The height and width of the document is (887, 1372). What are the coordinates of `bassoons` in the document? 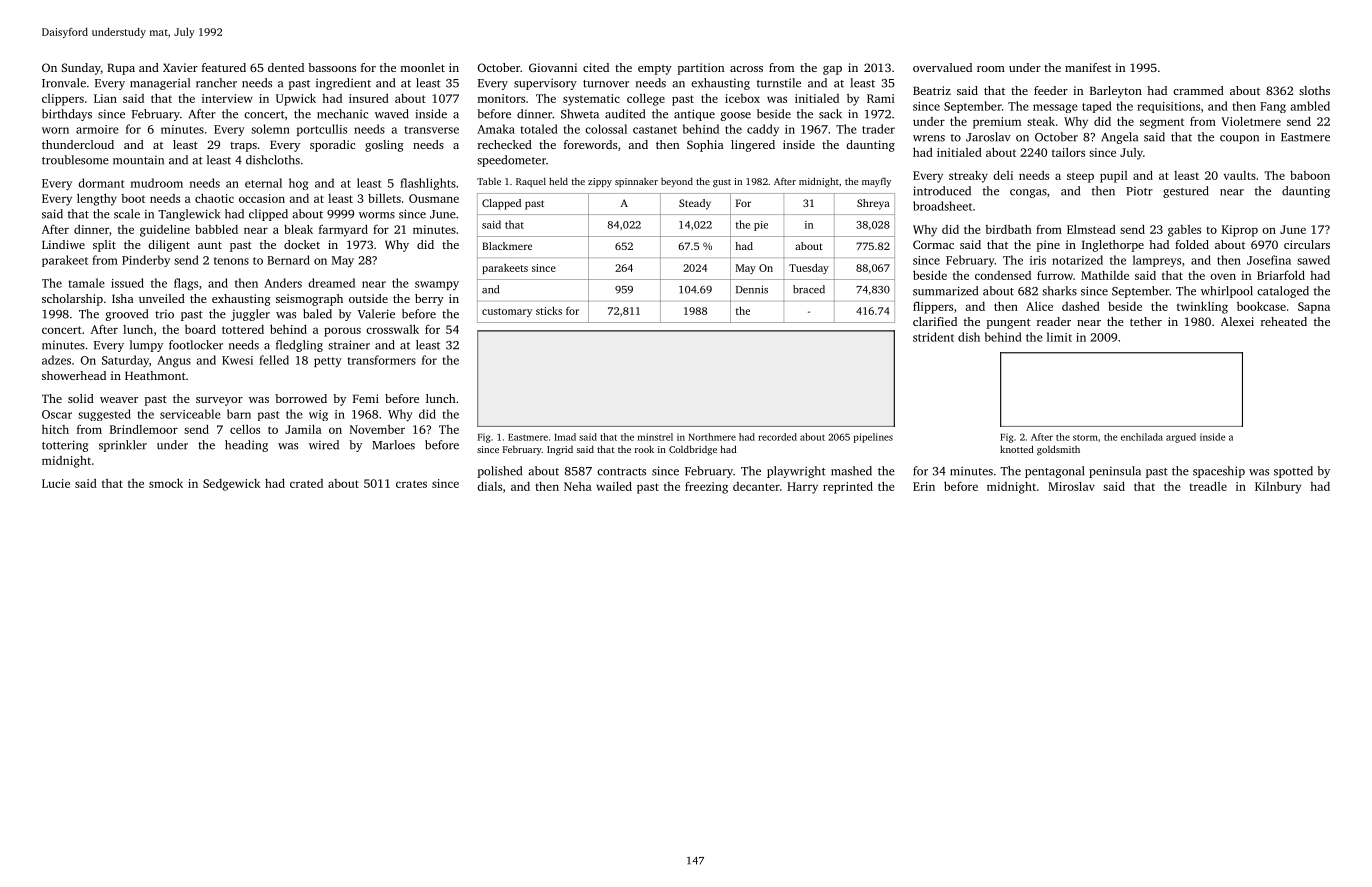 It's located at (332, 67).
